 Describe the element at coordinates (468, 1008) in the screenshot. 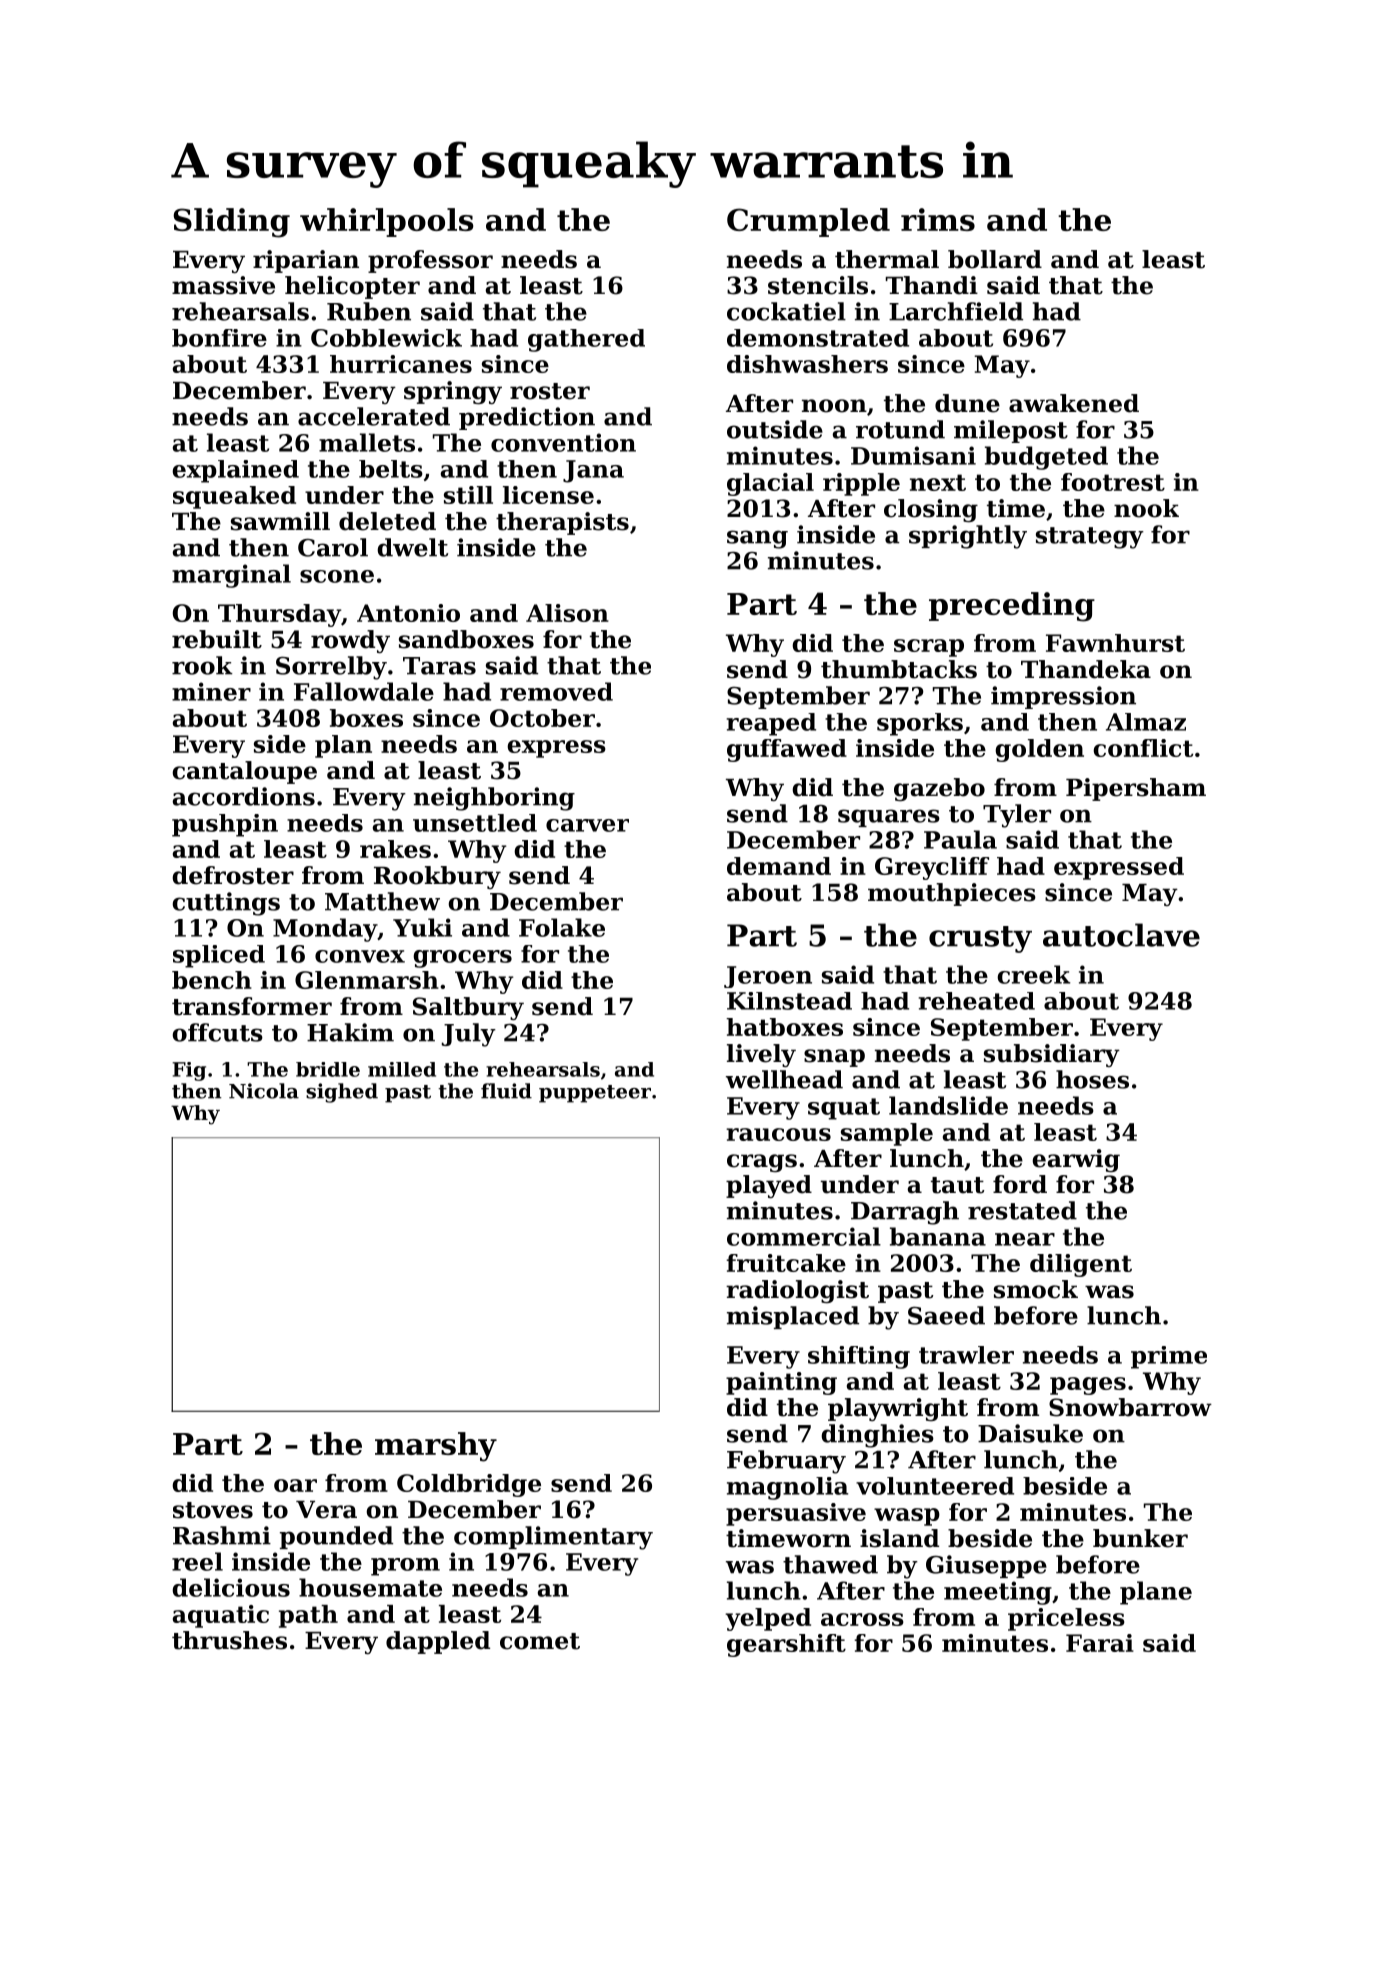

I see `Saltbury` at that location.
